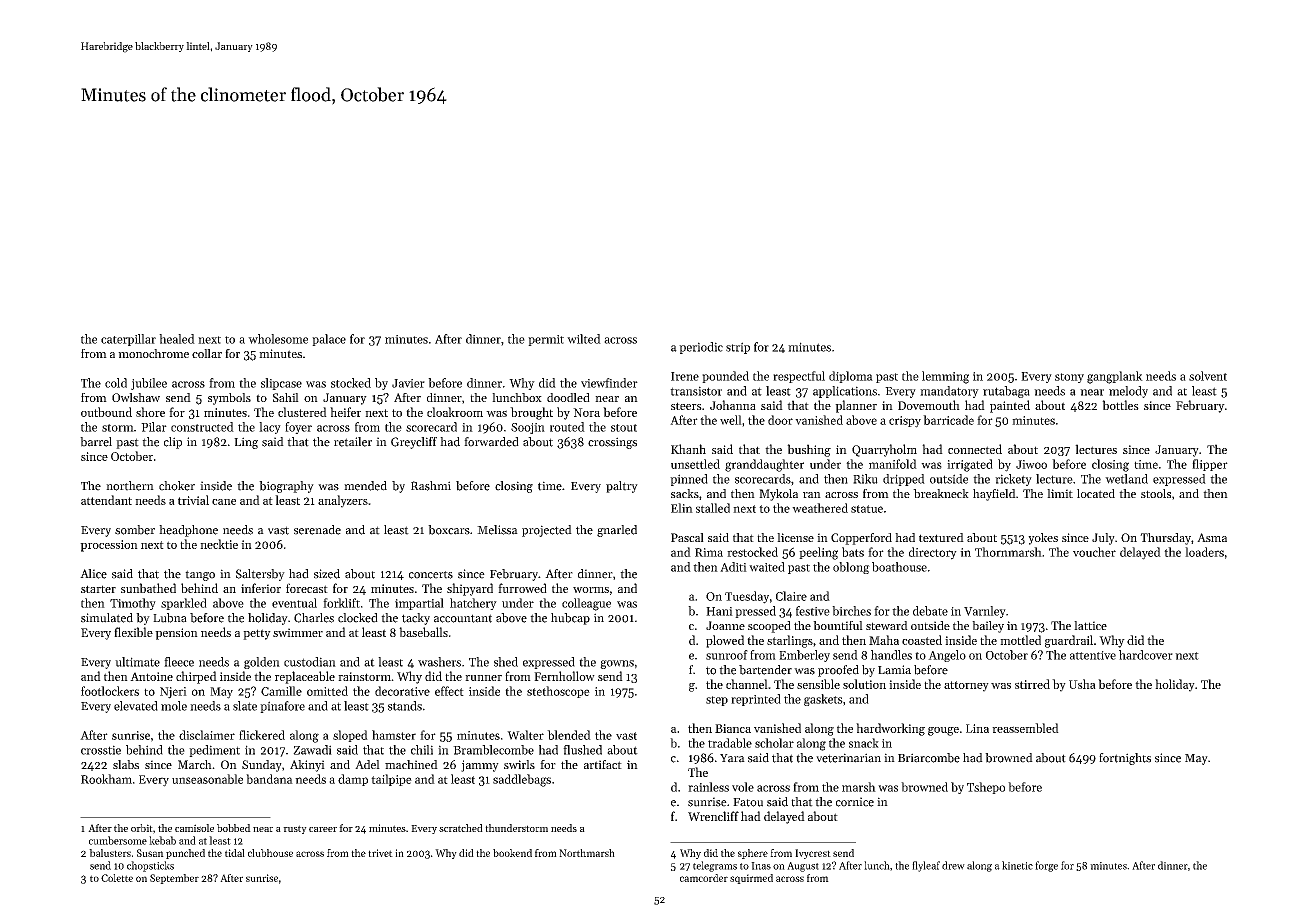 The width and height of the screenshot is (1308, 924). What do you see at coordinates (778, 495) in the screenshot?
I see `Mykola` at bounding box center [778, 495].
